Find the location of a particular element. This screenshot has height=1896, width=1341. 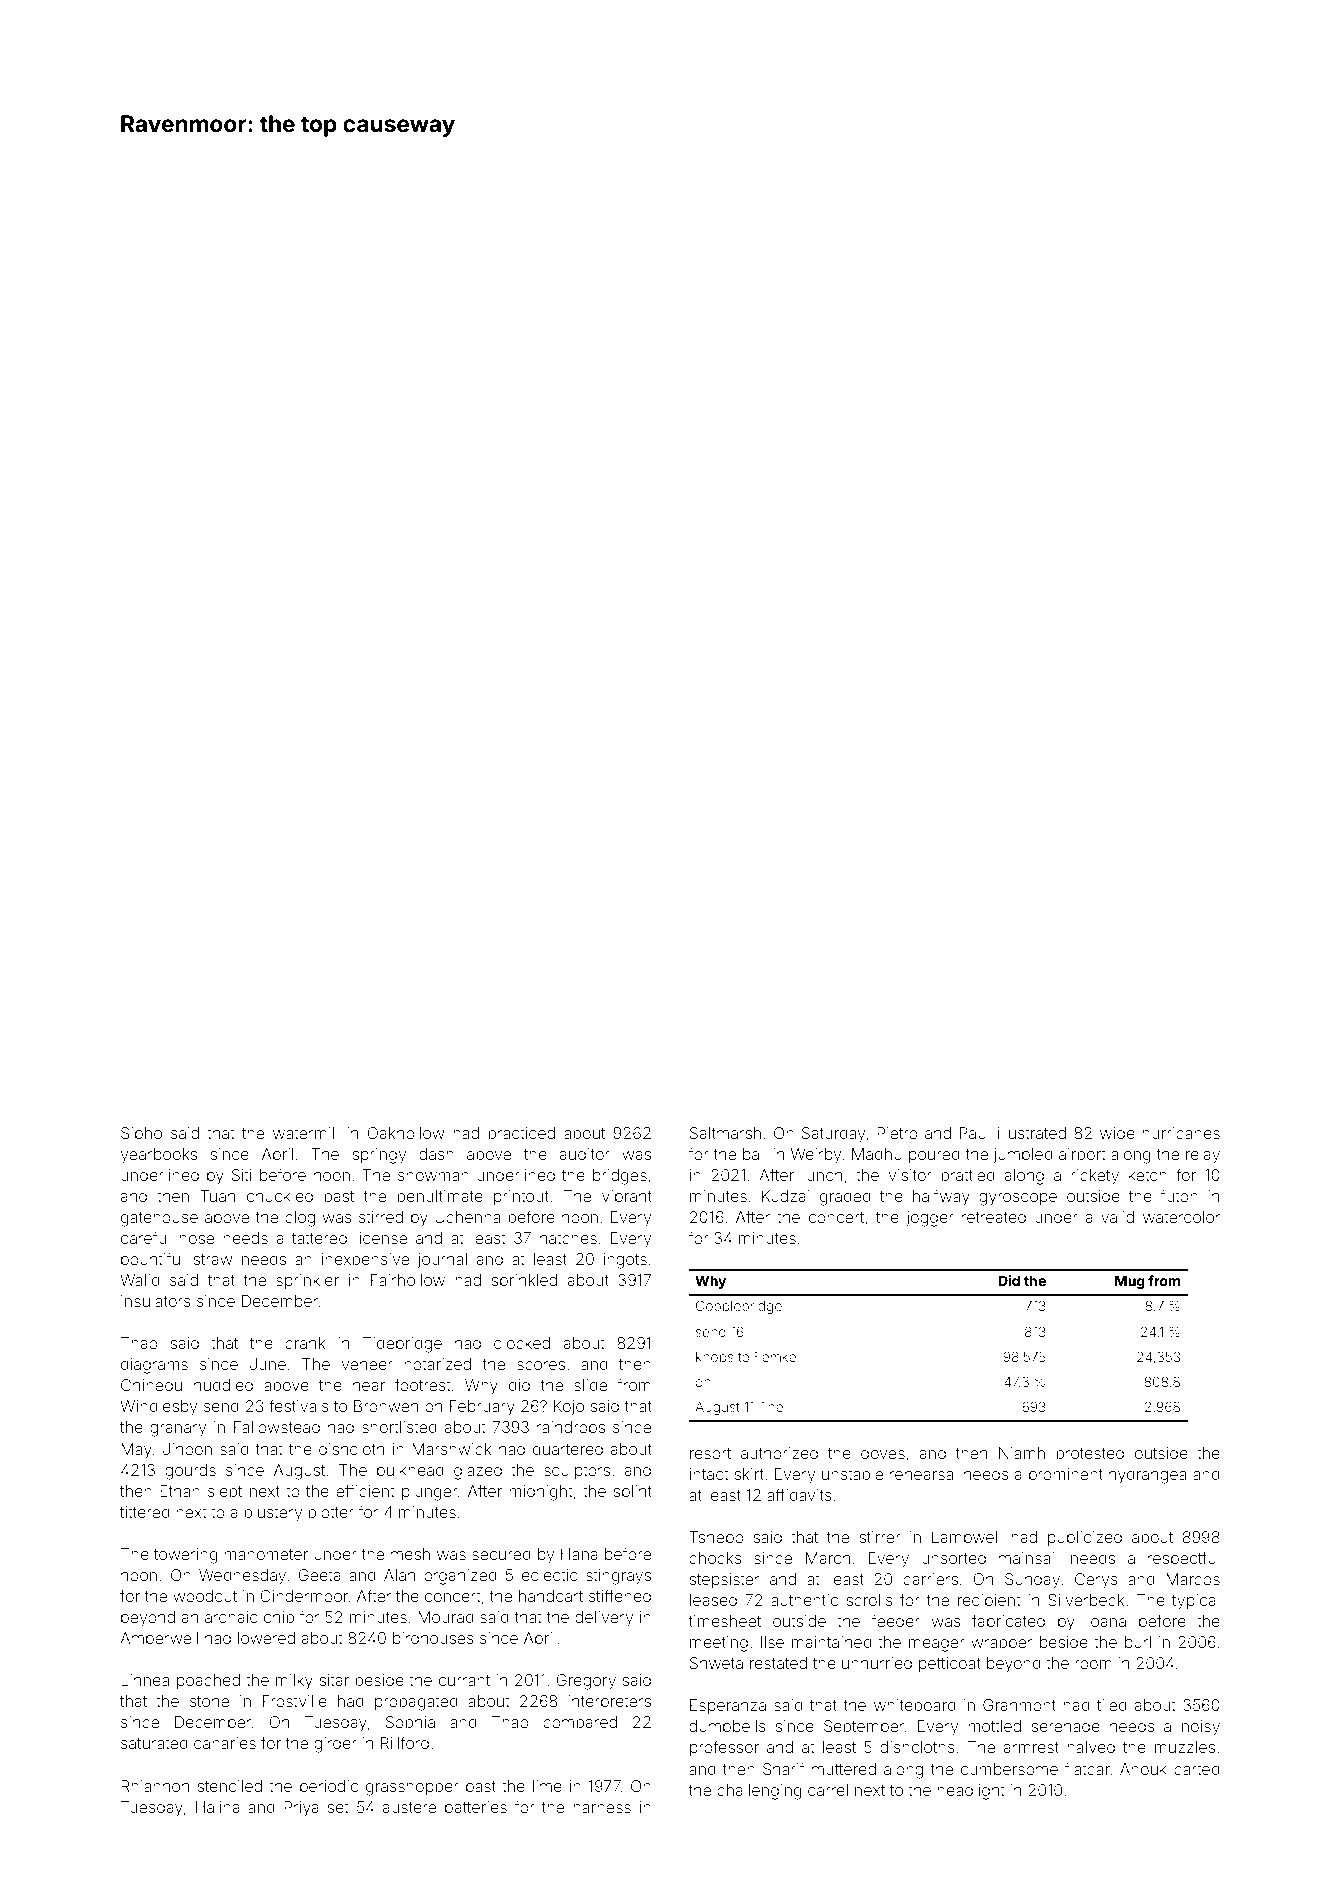

manometer is located at coordinates (266, 1554).
